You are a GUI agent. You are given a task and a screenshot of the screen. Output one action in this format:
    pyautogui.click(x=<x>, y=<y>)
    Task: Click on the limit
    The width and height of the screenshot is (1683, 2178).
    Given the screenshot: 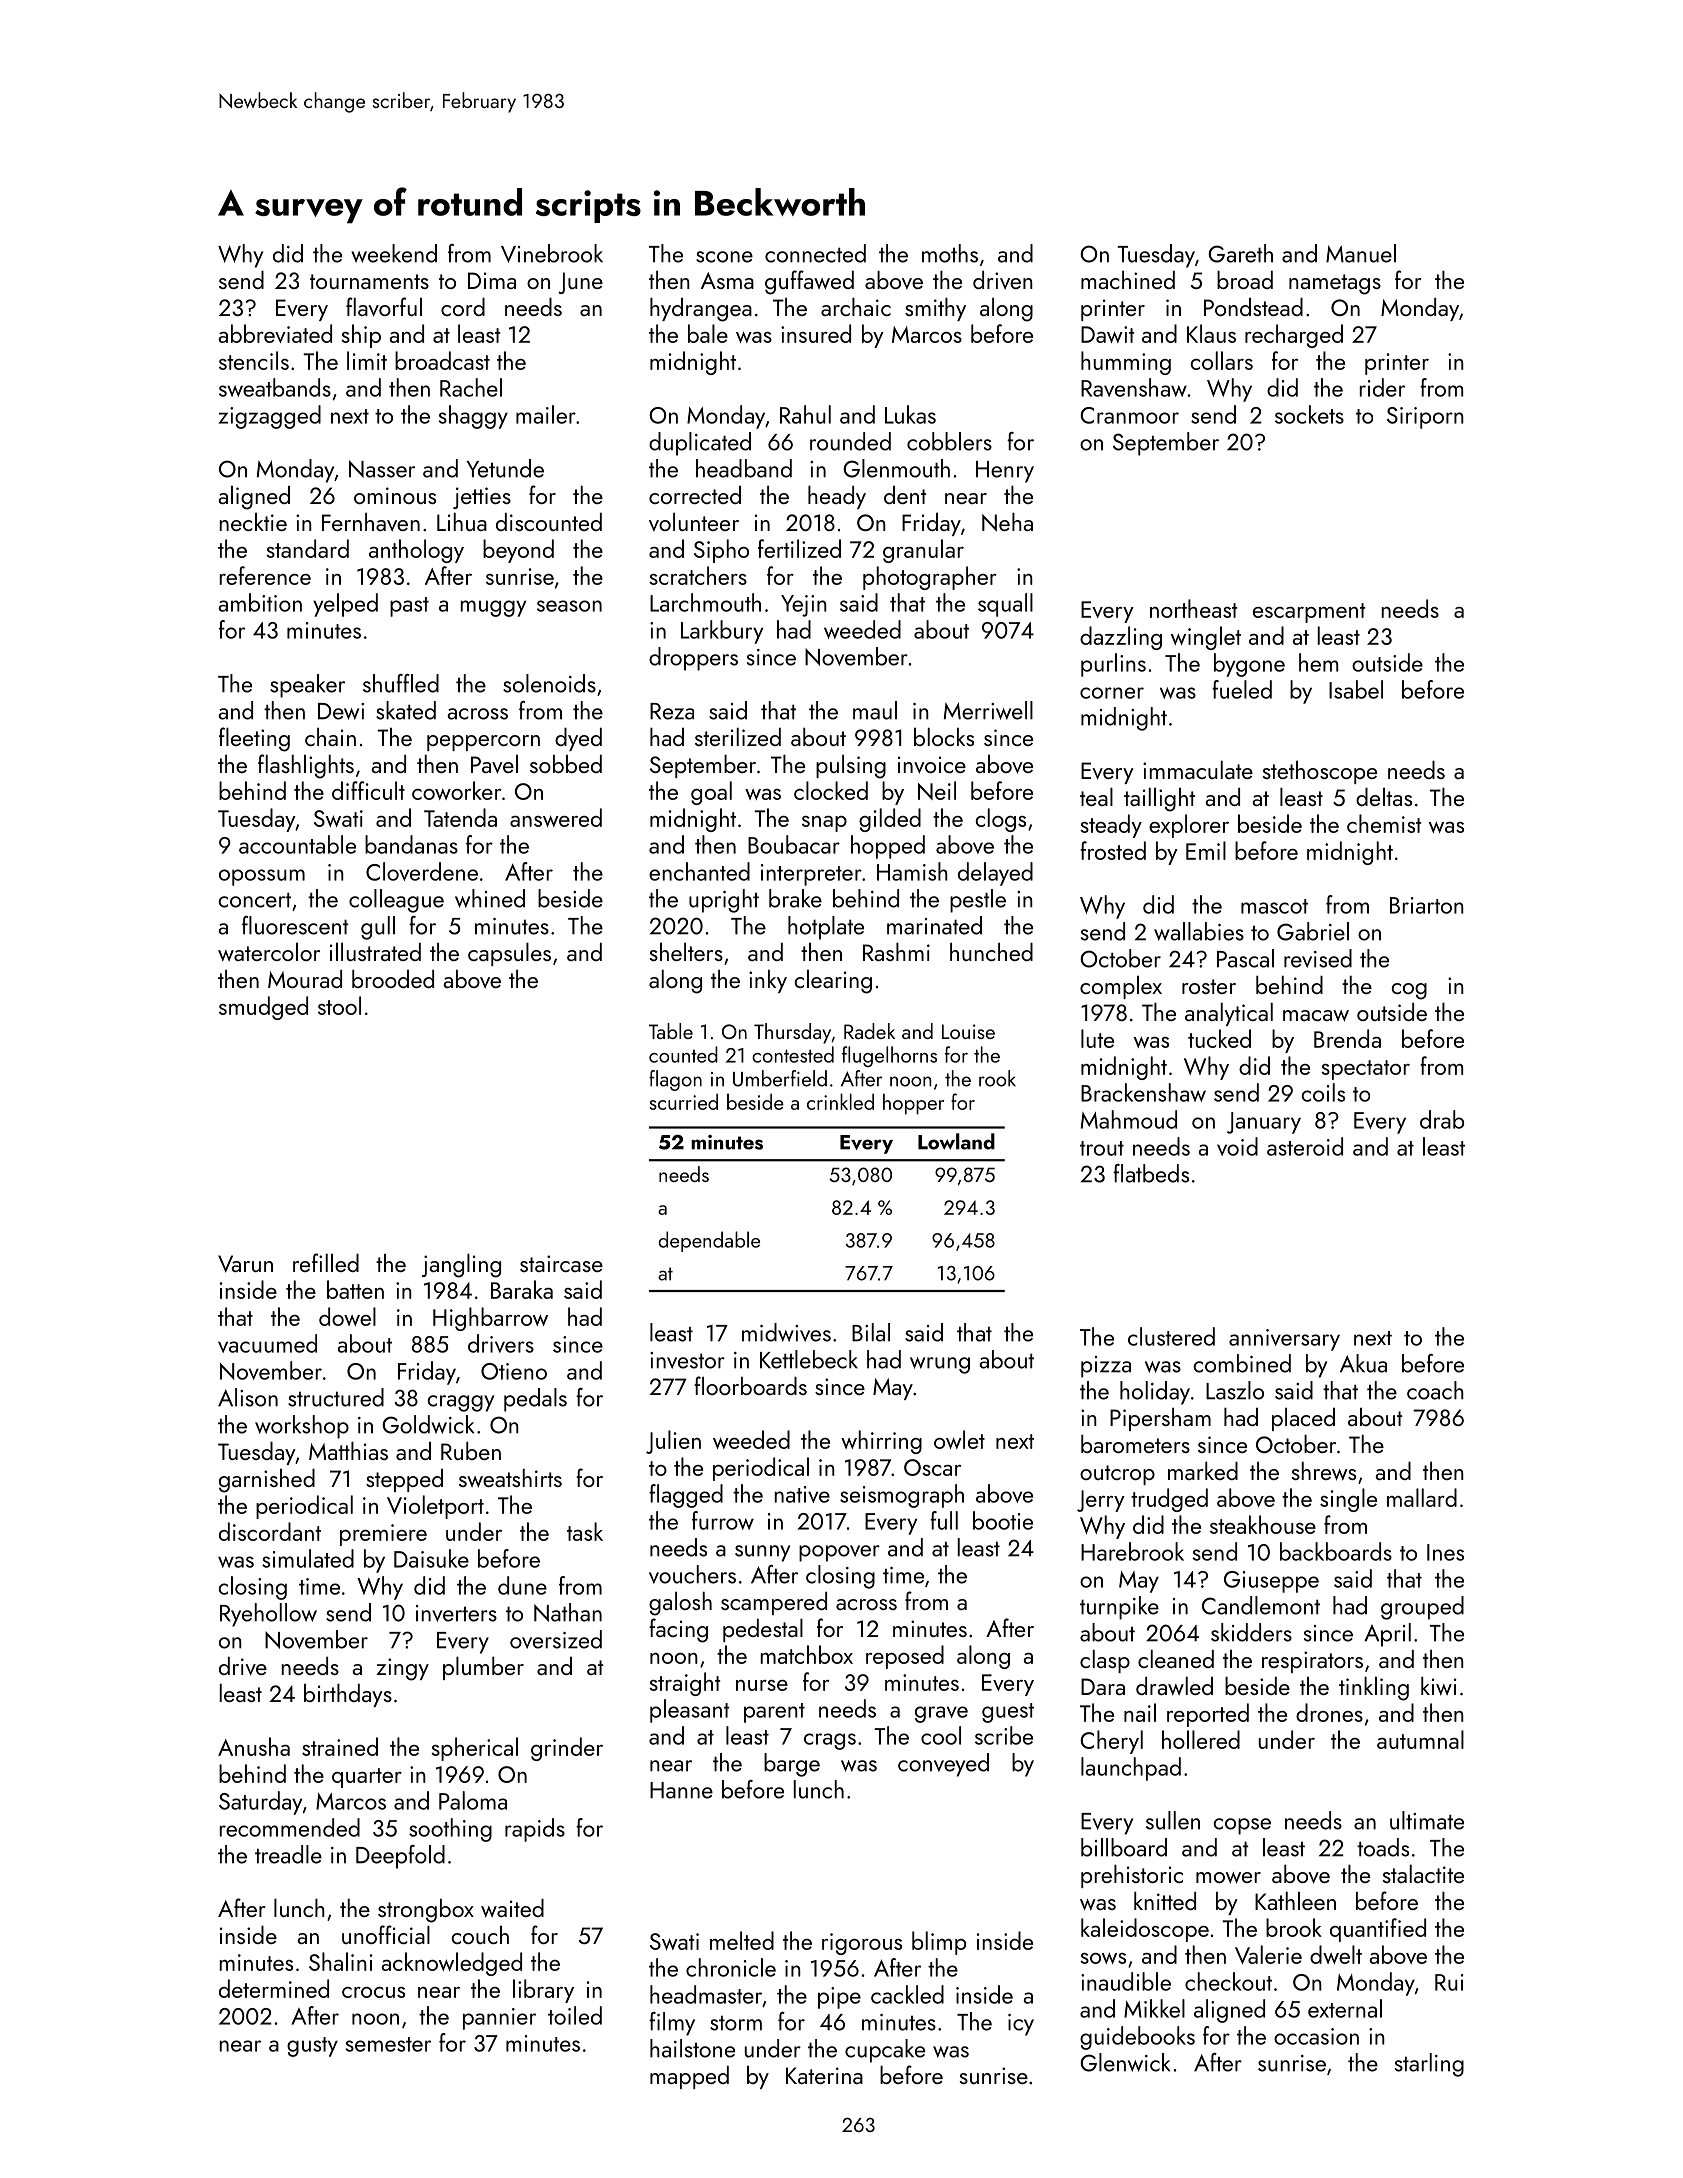 What is the action you would take?
    pyautogui.click(x=367, y=360)
